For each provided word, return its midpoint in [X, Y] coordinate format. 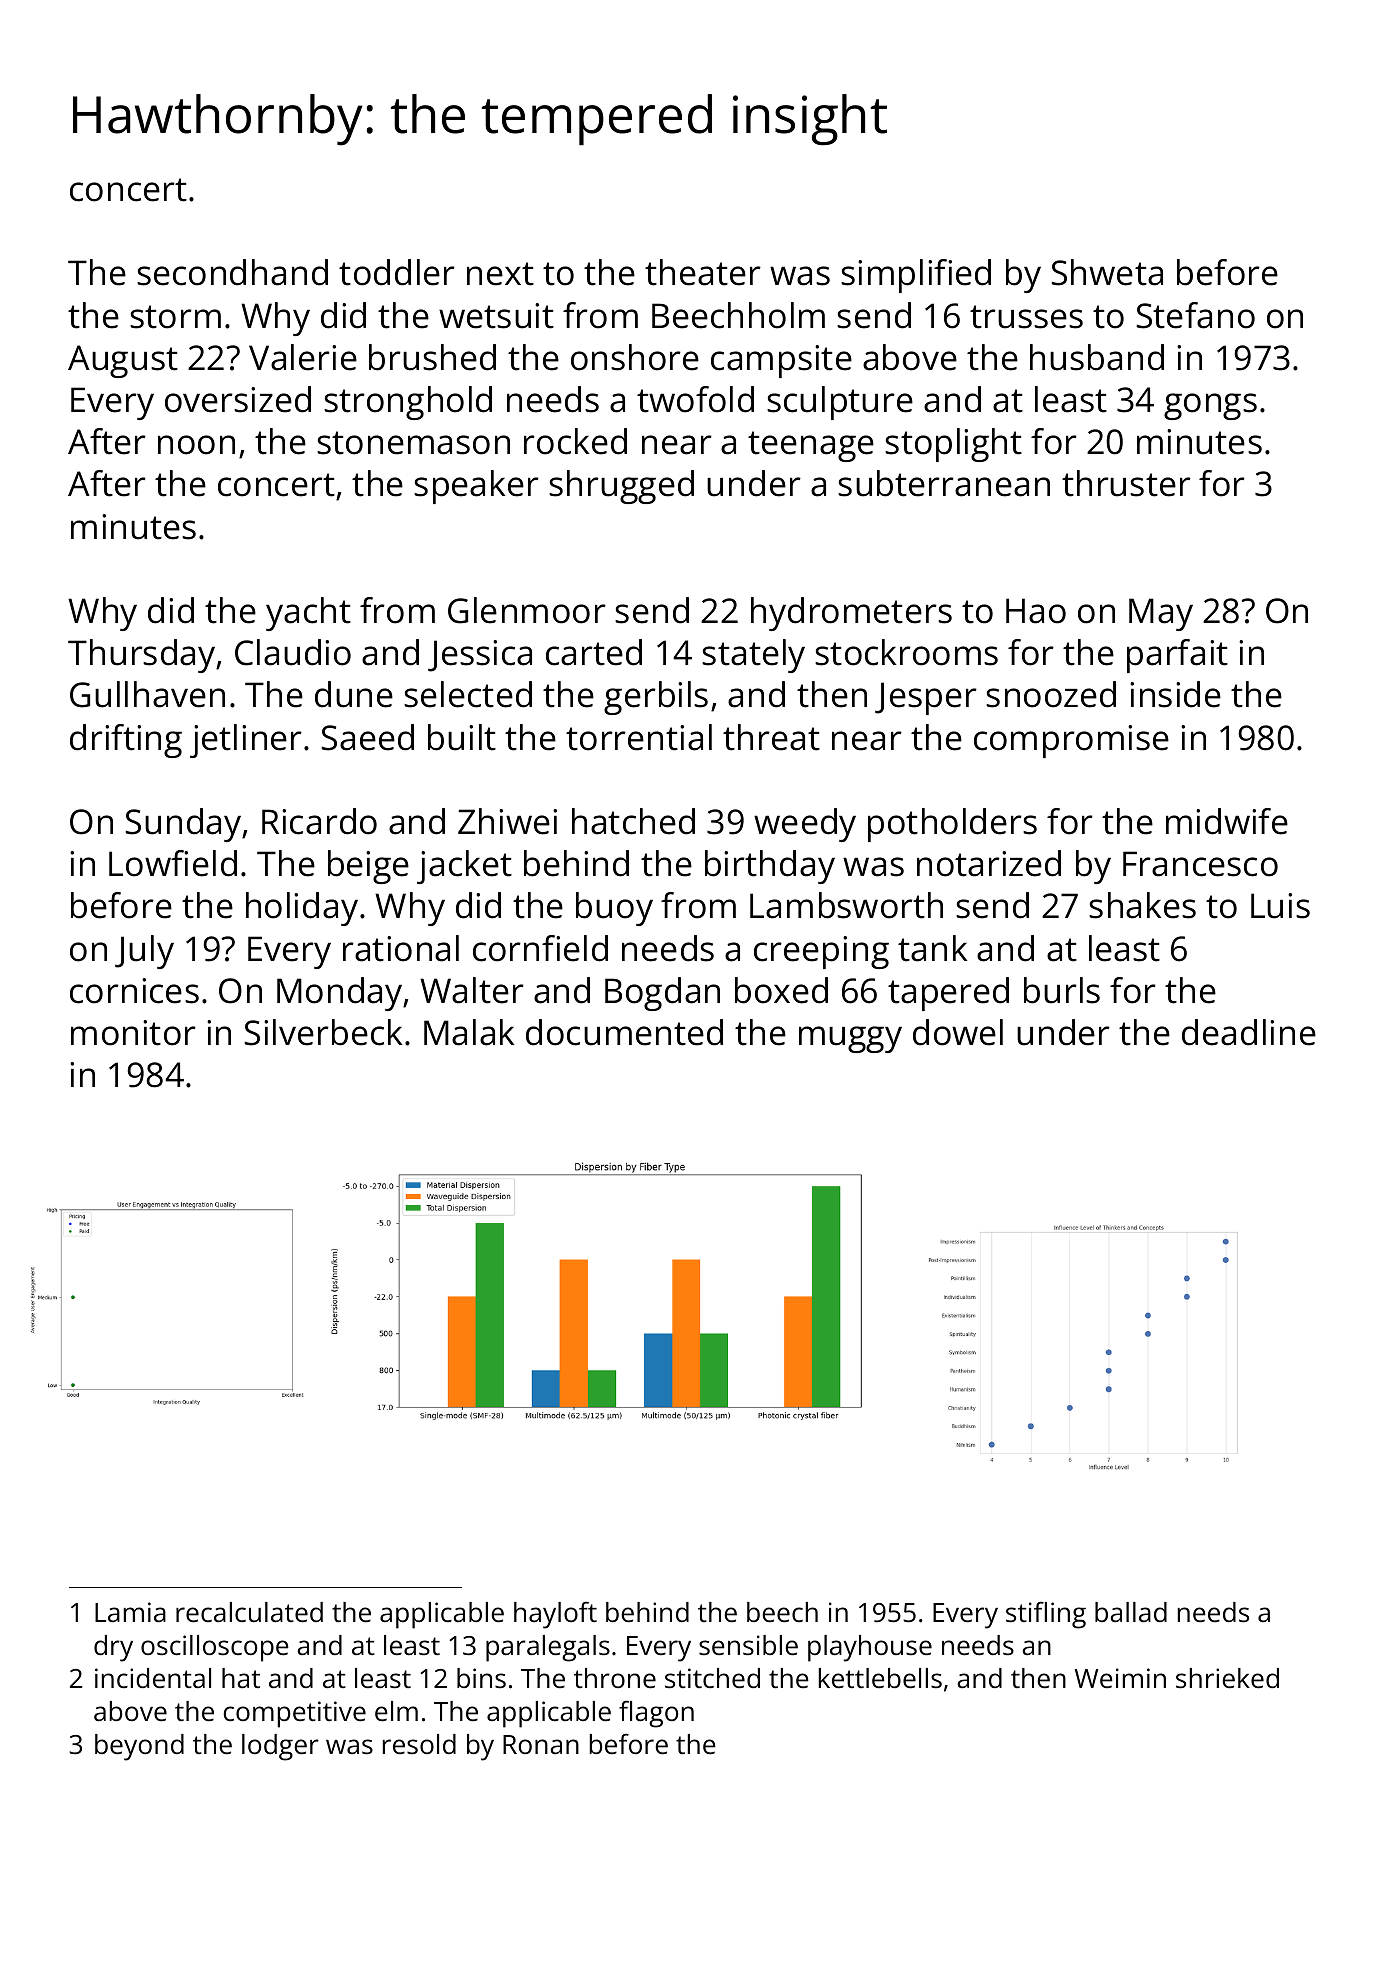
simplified [916, 276]
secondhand [232, 272]
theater [703, 272]
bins [481, 1678]
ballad [1131, 1612]
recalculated [249, 1612]
